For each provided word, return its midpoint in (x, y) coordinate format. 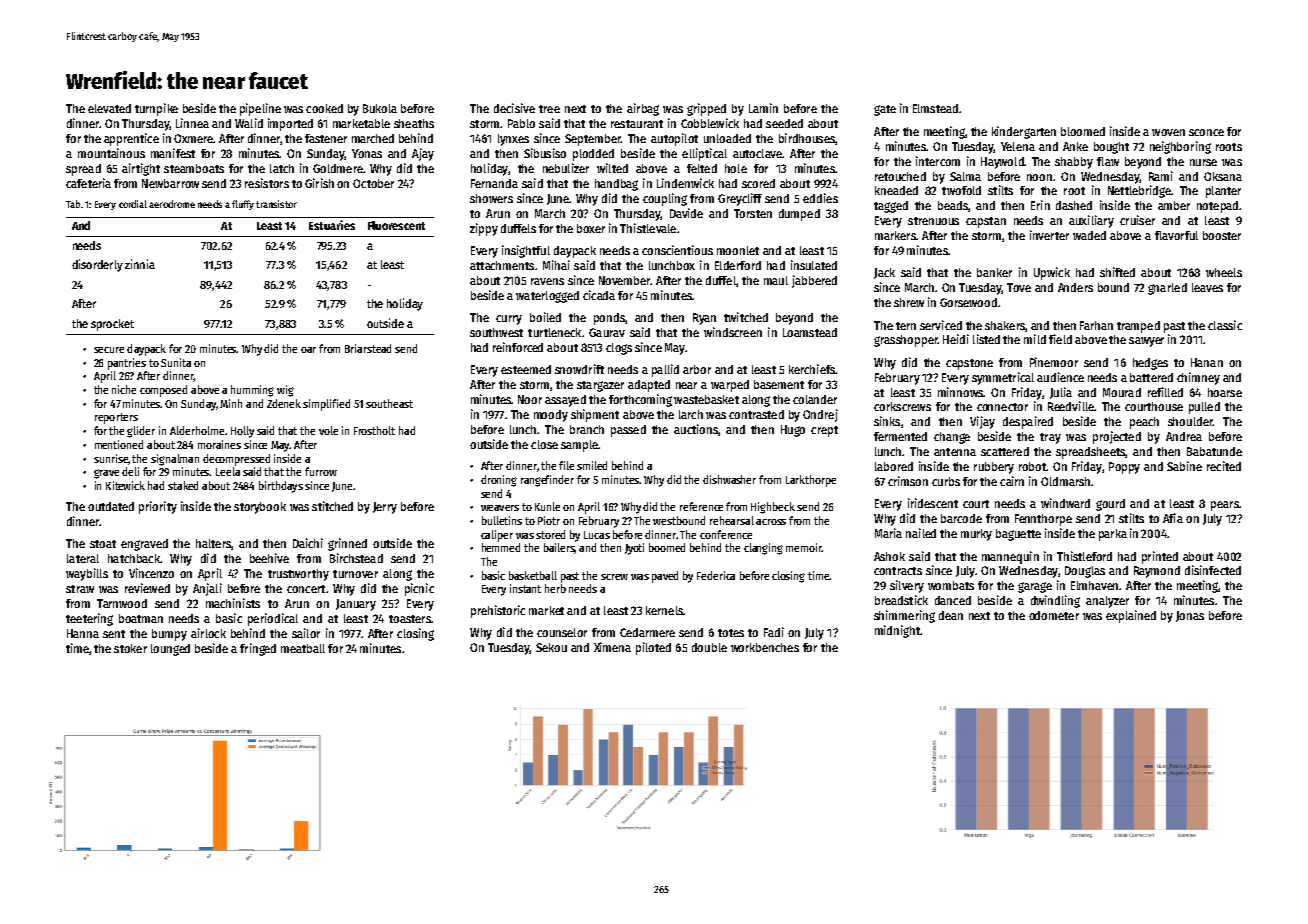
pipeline (260, 109)
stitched (332, 506)
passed (628, 431)
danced (953, 600)
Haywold (1002, 163)
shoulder (1190, 421)
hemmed (501, 547)
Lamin (763, 108)
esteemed (526, 369)
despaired (1028, 422)
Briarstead (368, 348)
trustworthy (298, 575)
